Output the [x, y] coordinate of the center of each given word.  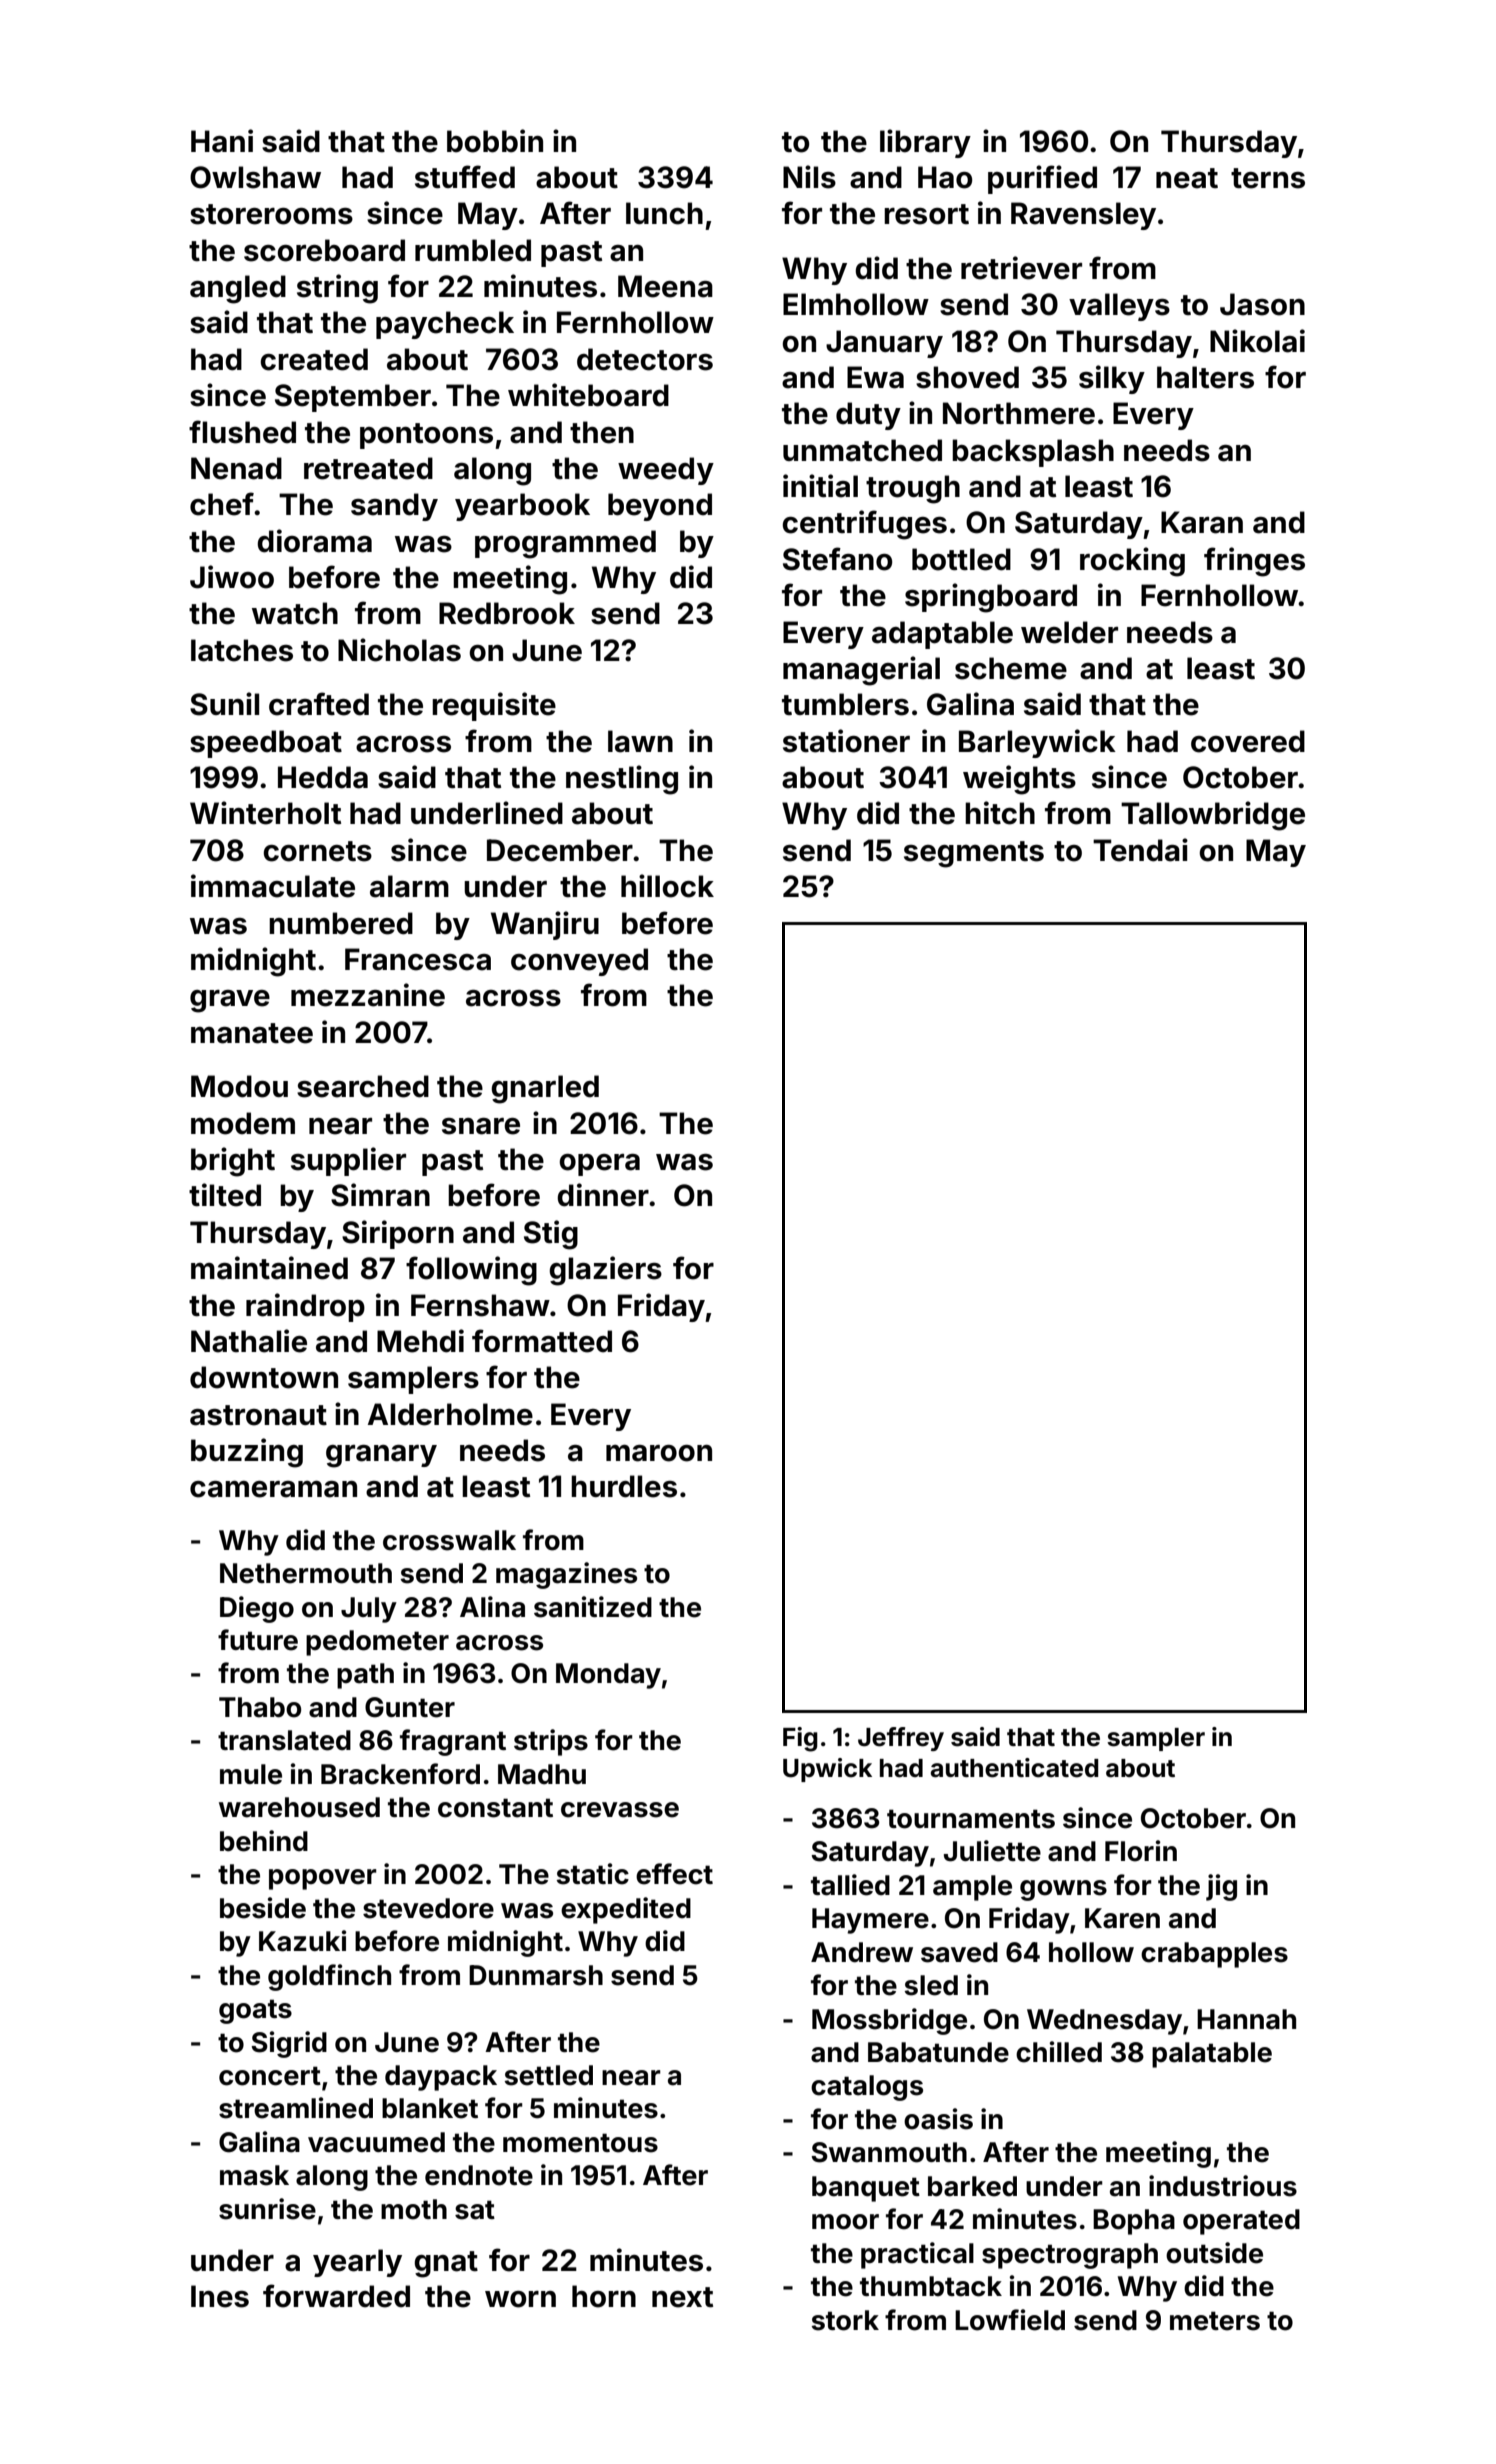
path [365, 1676]
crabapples [1214, 1955]
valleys [1119, 307]
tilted [225, 1195]
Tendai [1140, 850]
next [682, 2297]
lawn [640, 741]
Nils [809, 177]
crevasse [620, 1810]
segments [974, 854]
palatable [1212, 2055]
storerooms [271, 214]
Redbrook [507, 613]
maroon [659, 1453]
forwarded [336, 2296]
